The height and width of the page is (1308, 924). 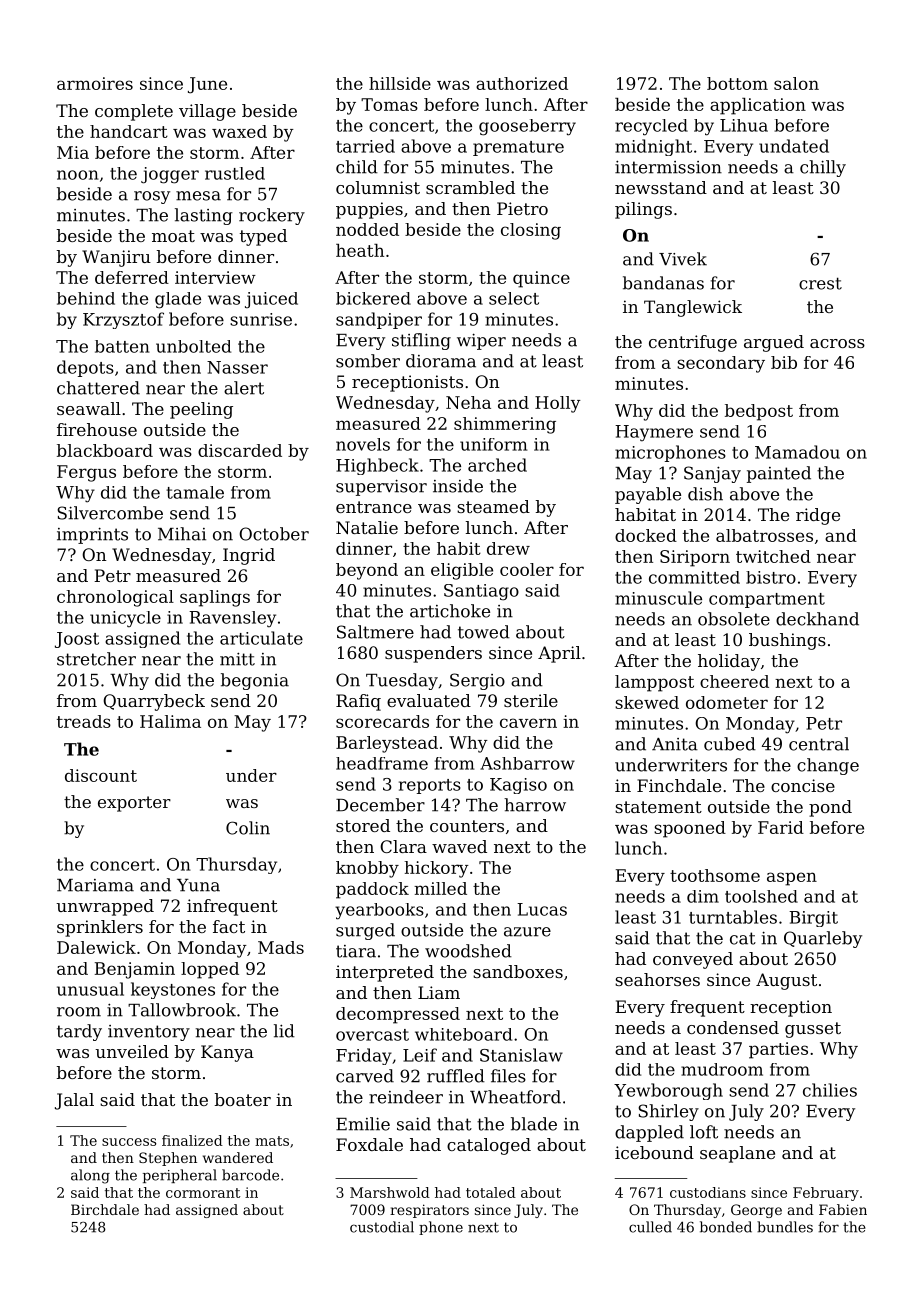 I want to click on Tomas, so click(x=389, y=104).
